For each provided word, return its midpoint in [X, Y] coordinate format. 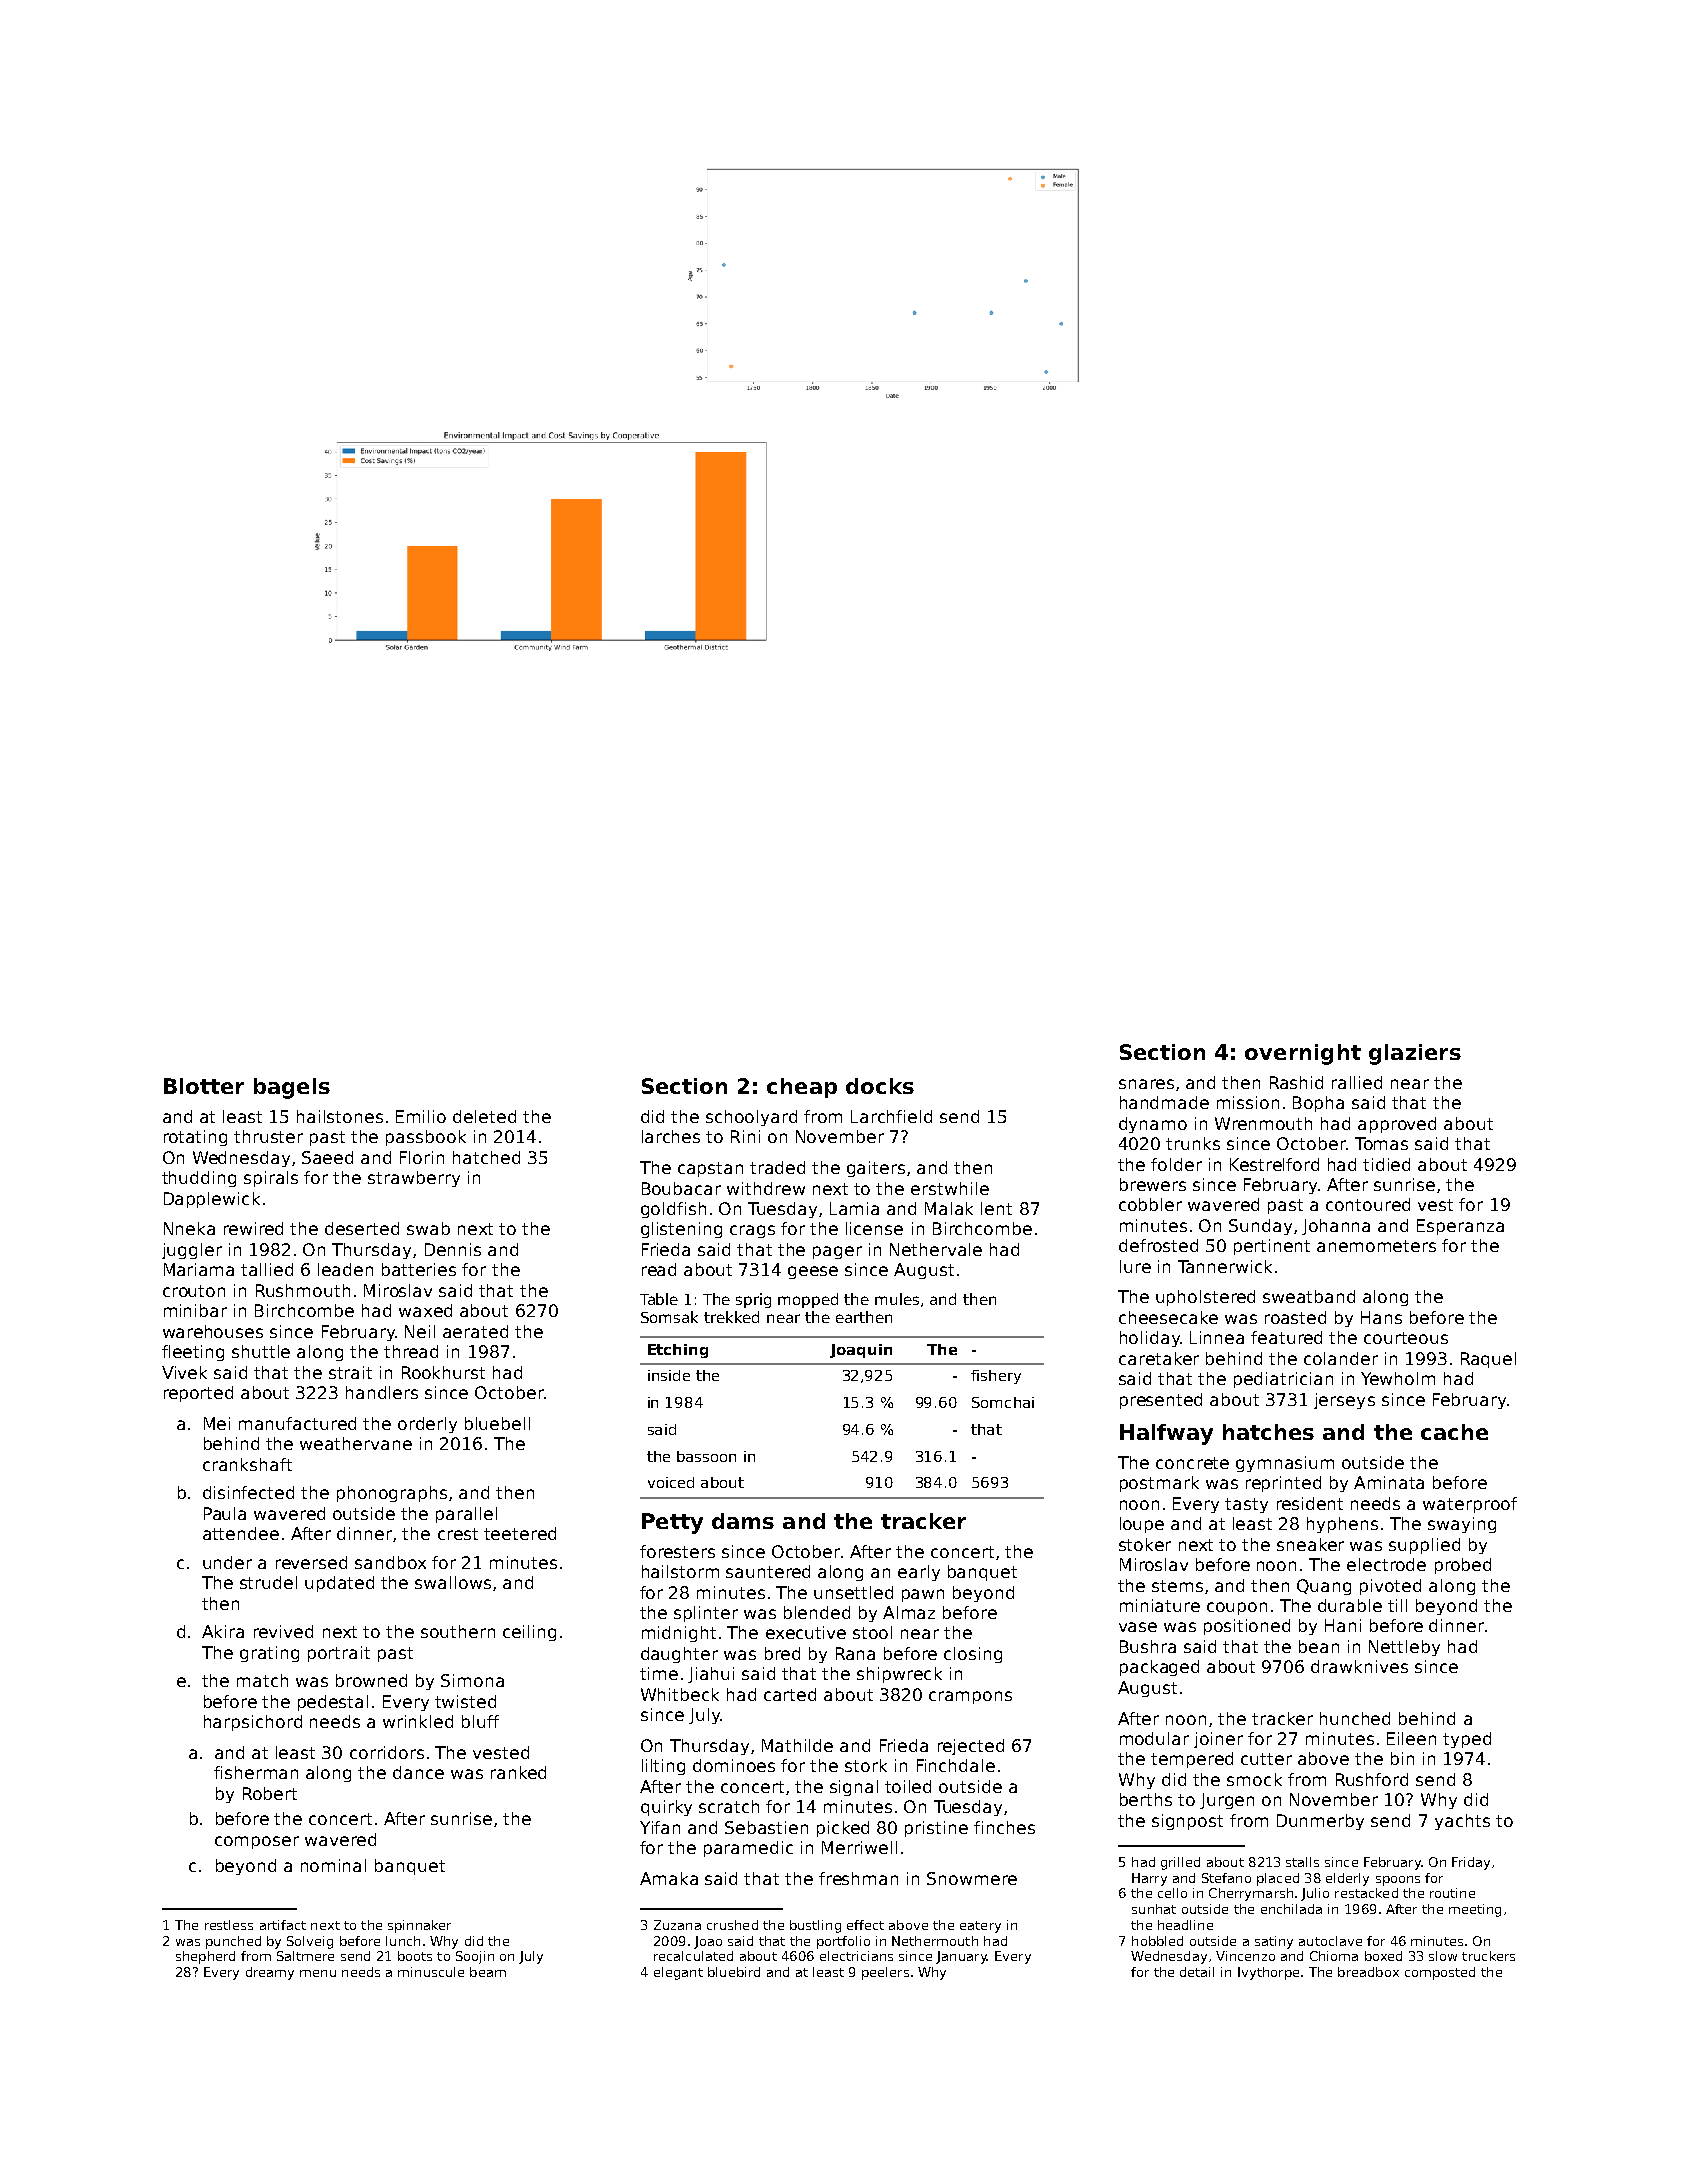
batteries [419, 1269]
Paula [225, 1513]
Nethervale [936, 1249]
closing [973, 1655]
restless [229, 1925]
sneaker [1310, 1544]
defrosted [1158, 1245]
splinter [706, 1614]
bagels [292, 1088]
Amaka [669, 1878]
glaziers [1415, 1054]
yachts [1462, 1822]
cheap [802, 1088]
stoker [1145, 1544]
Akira [223, 1631]
